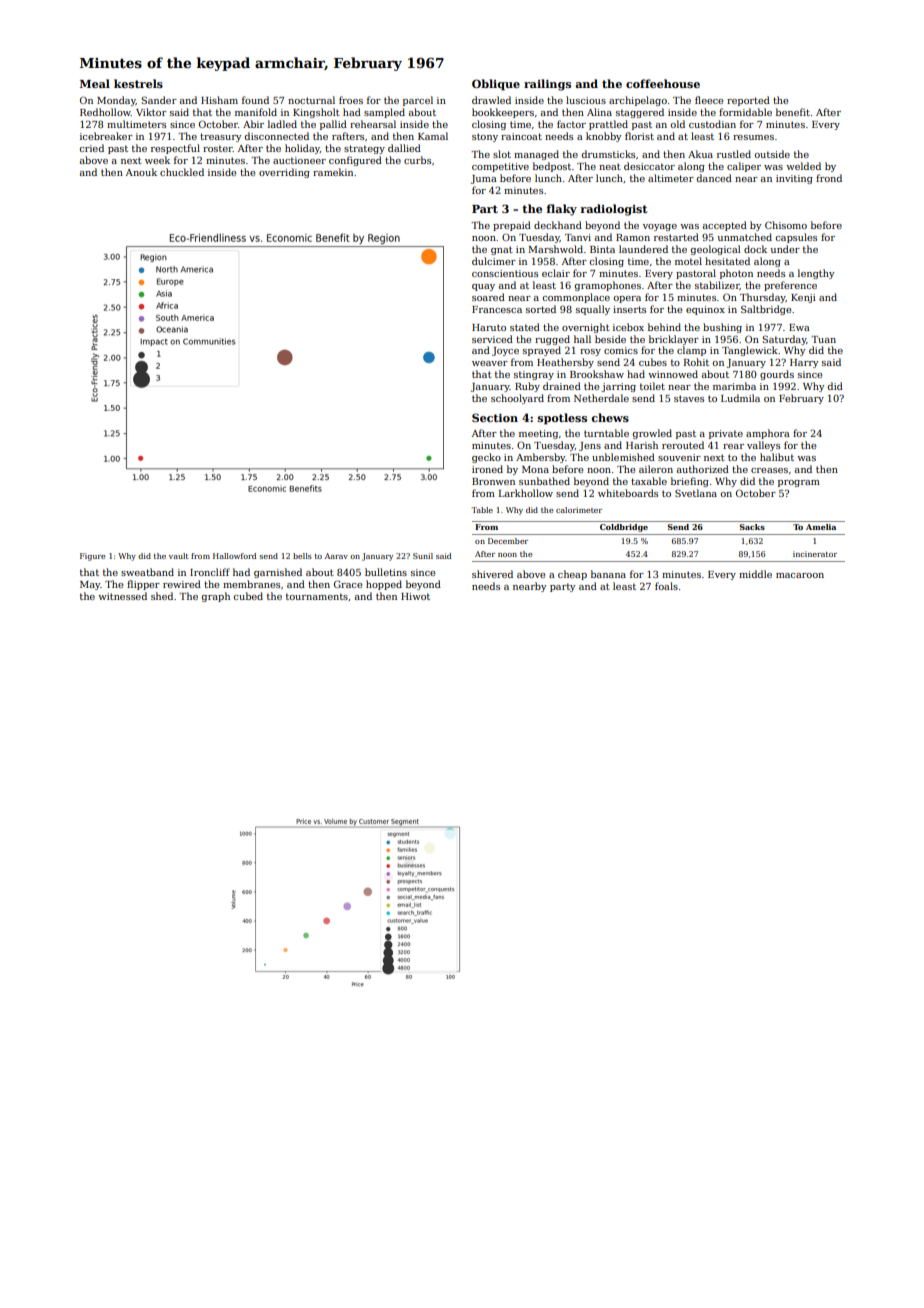 This document has width=924, height=1308. Describe the element at coordinates (629, 309) in the document. I see `inserts` at that location.
